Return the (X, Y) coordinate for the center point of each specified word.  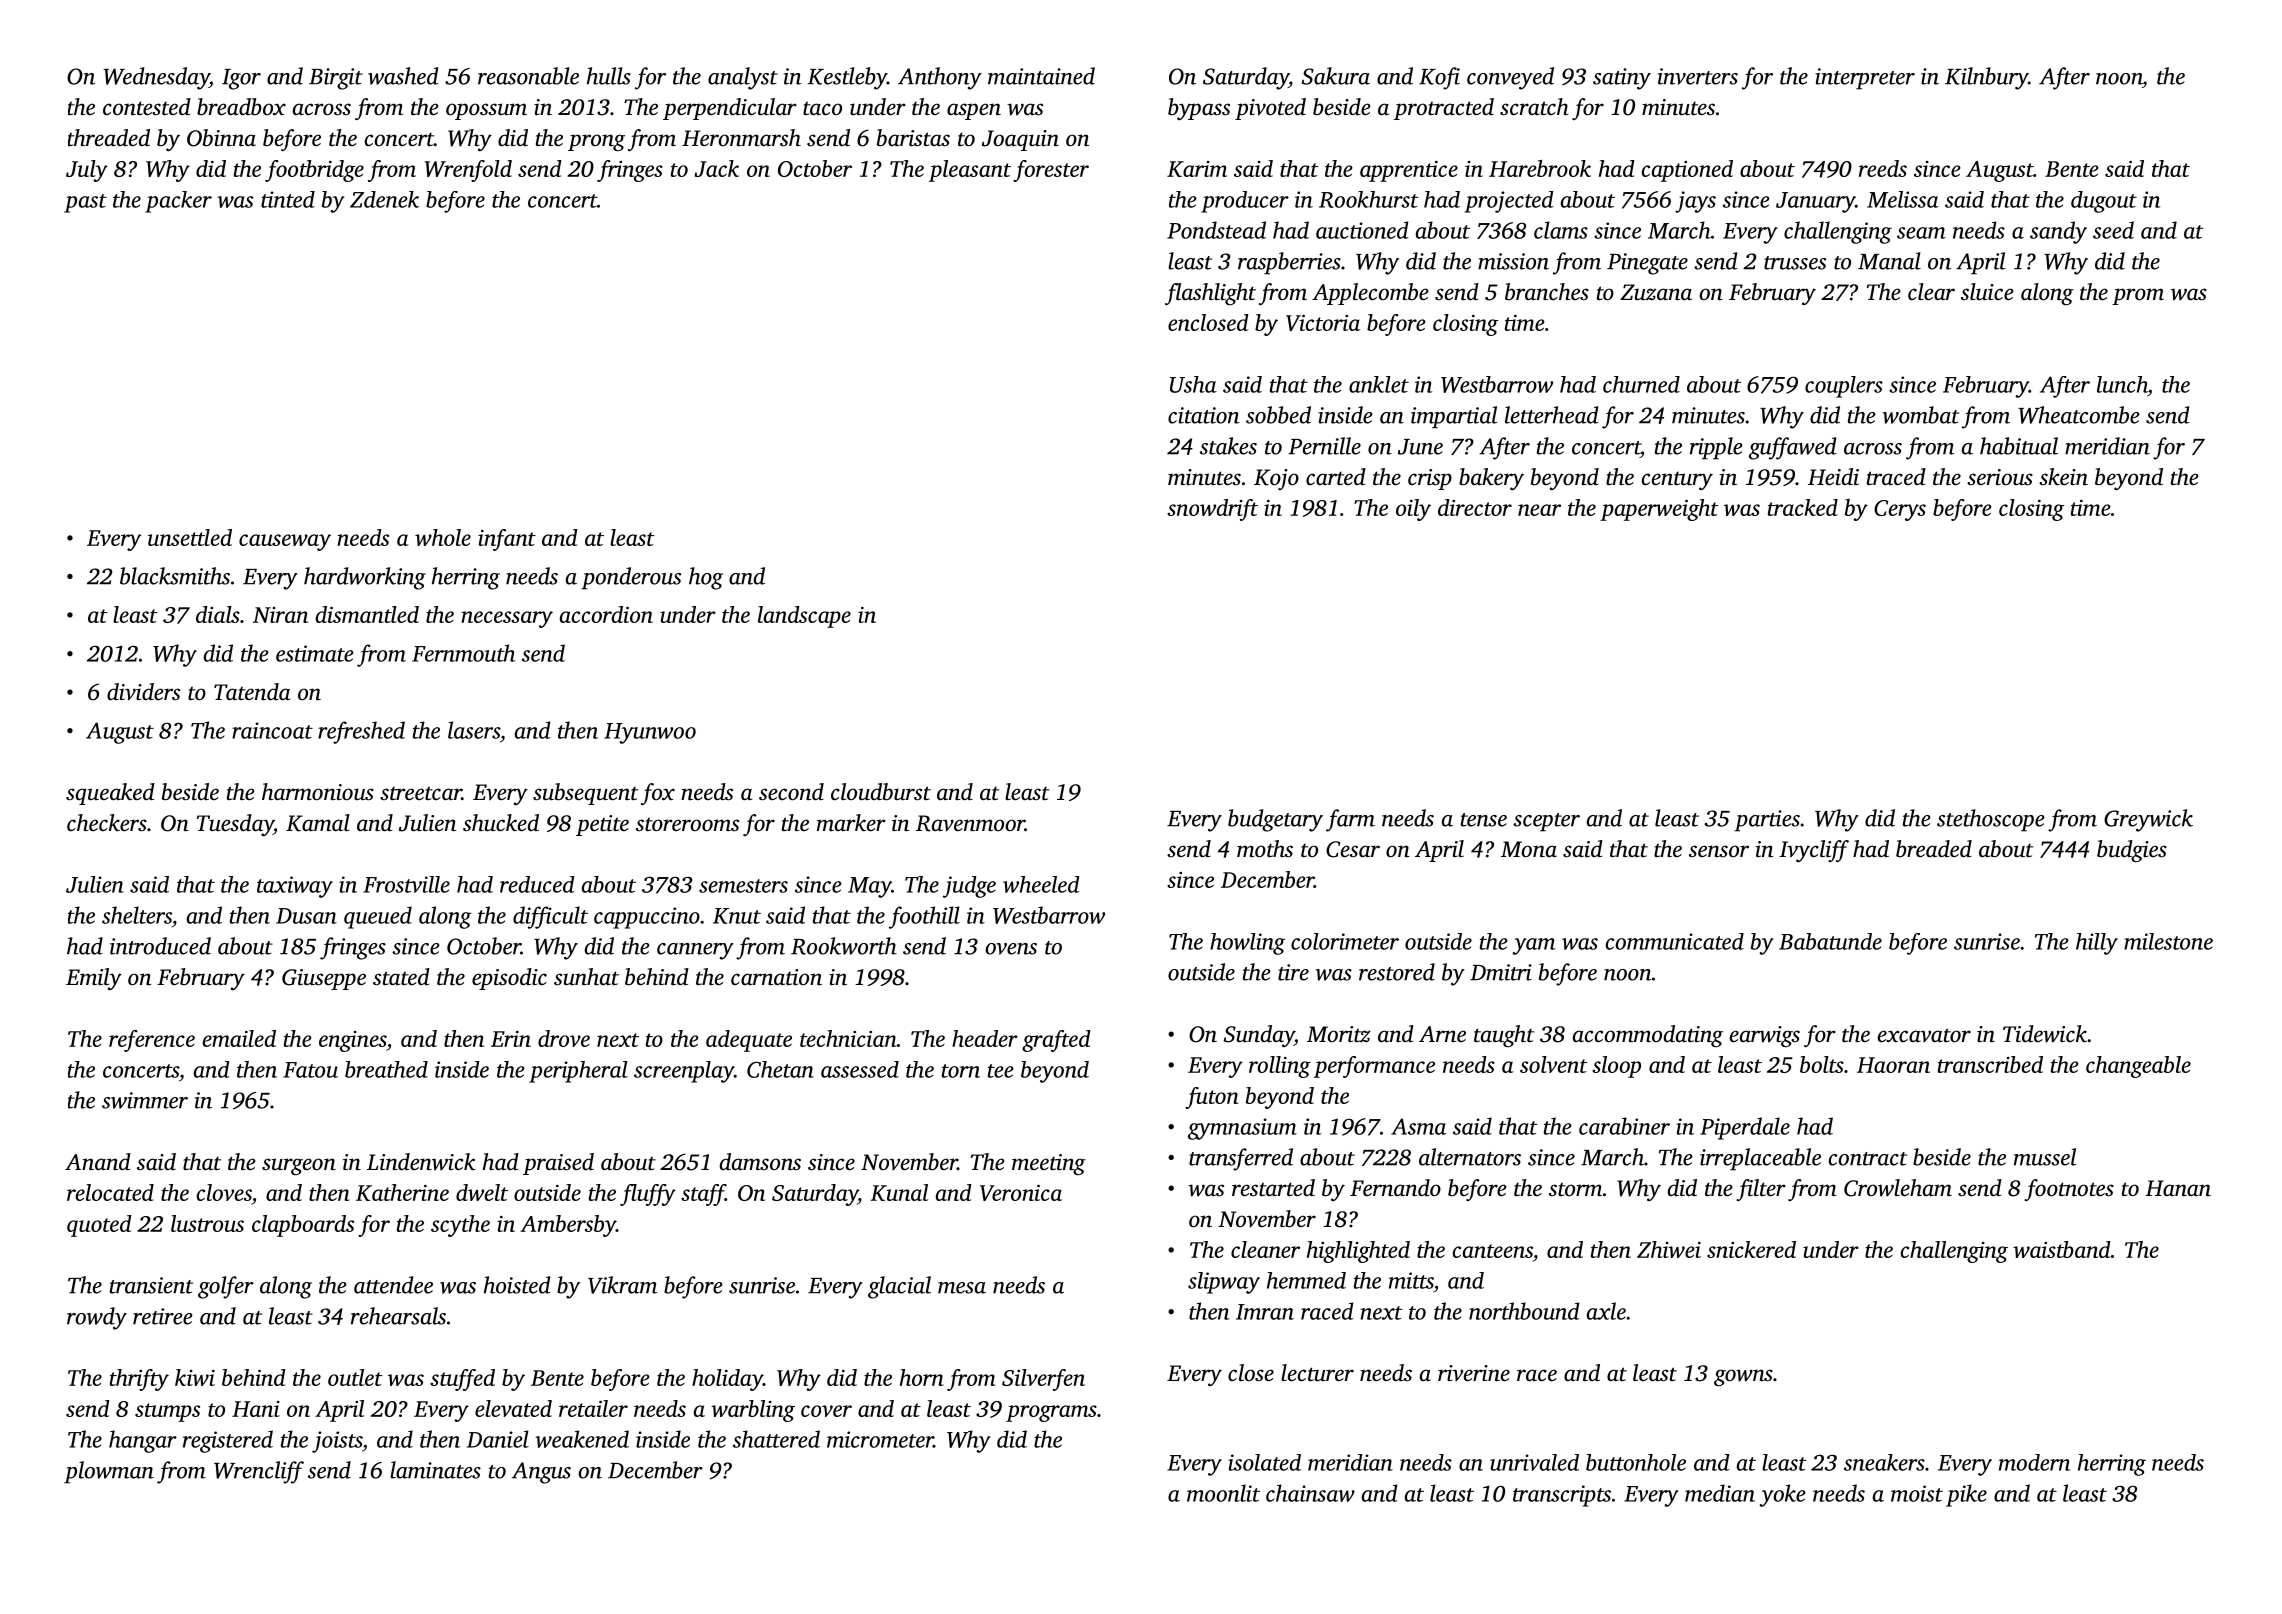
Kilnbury (1986, 78)
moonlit (1223, 1493)
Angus (541, 1473)
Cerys (1900, 510)
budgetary (1275, 820)
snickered (1751, 1249)
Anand (98, 1162)
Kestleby (847, 78)
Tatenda (252, 692)
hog (706, 578)
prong (596, 142)
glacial (899, 1287)
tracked (1803, 507)
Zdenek (384, 199)
